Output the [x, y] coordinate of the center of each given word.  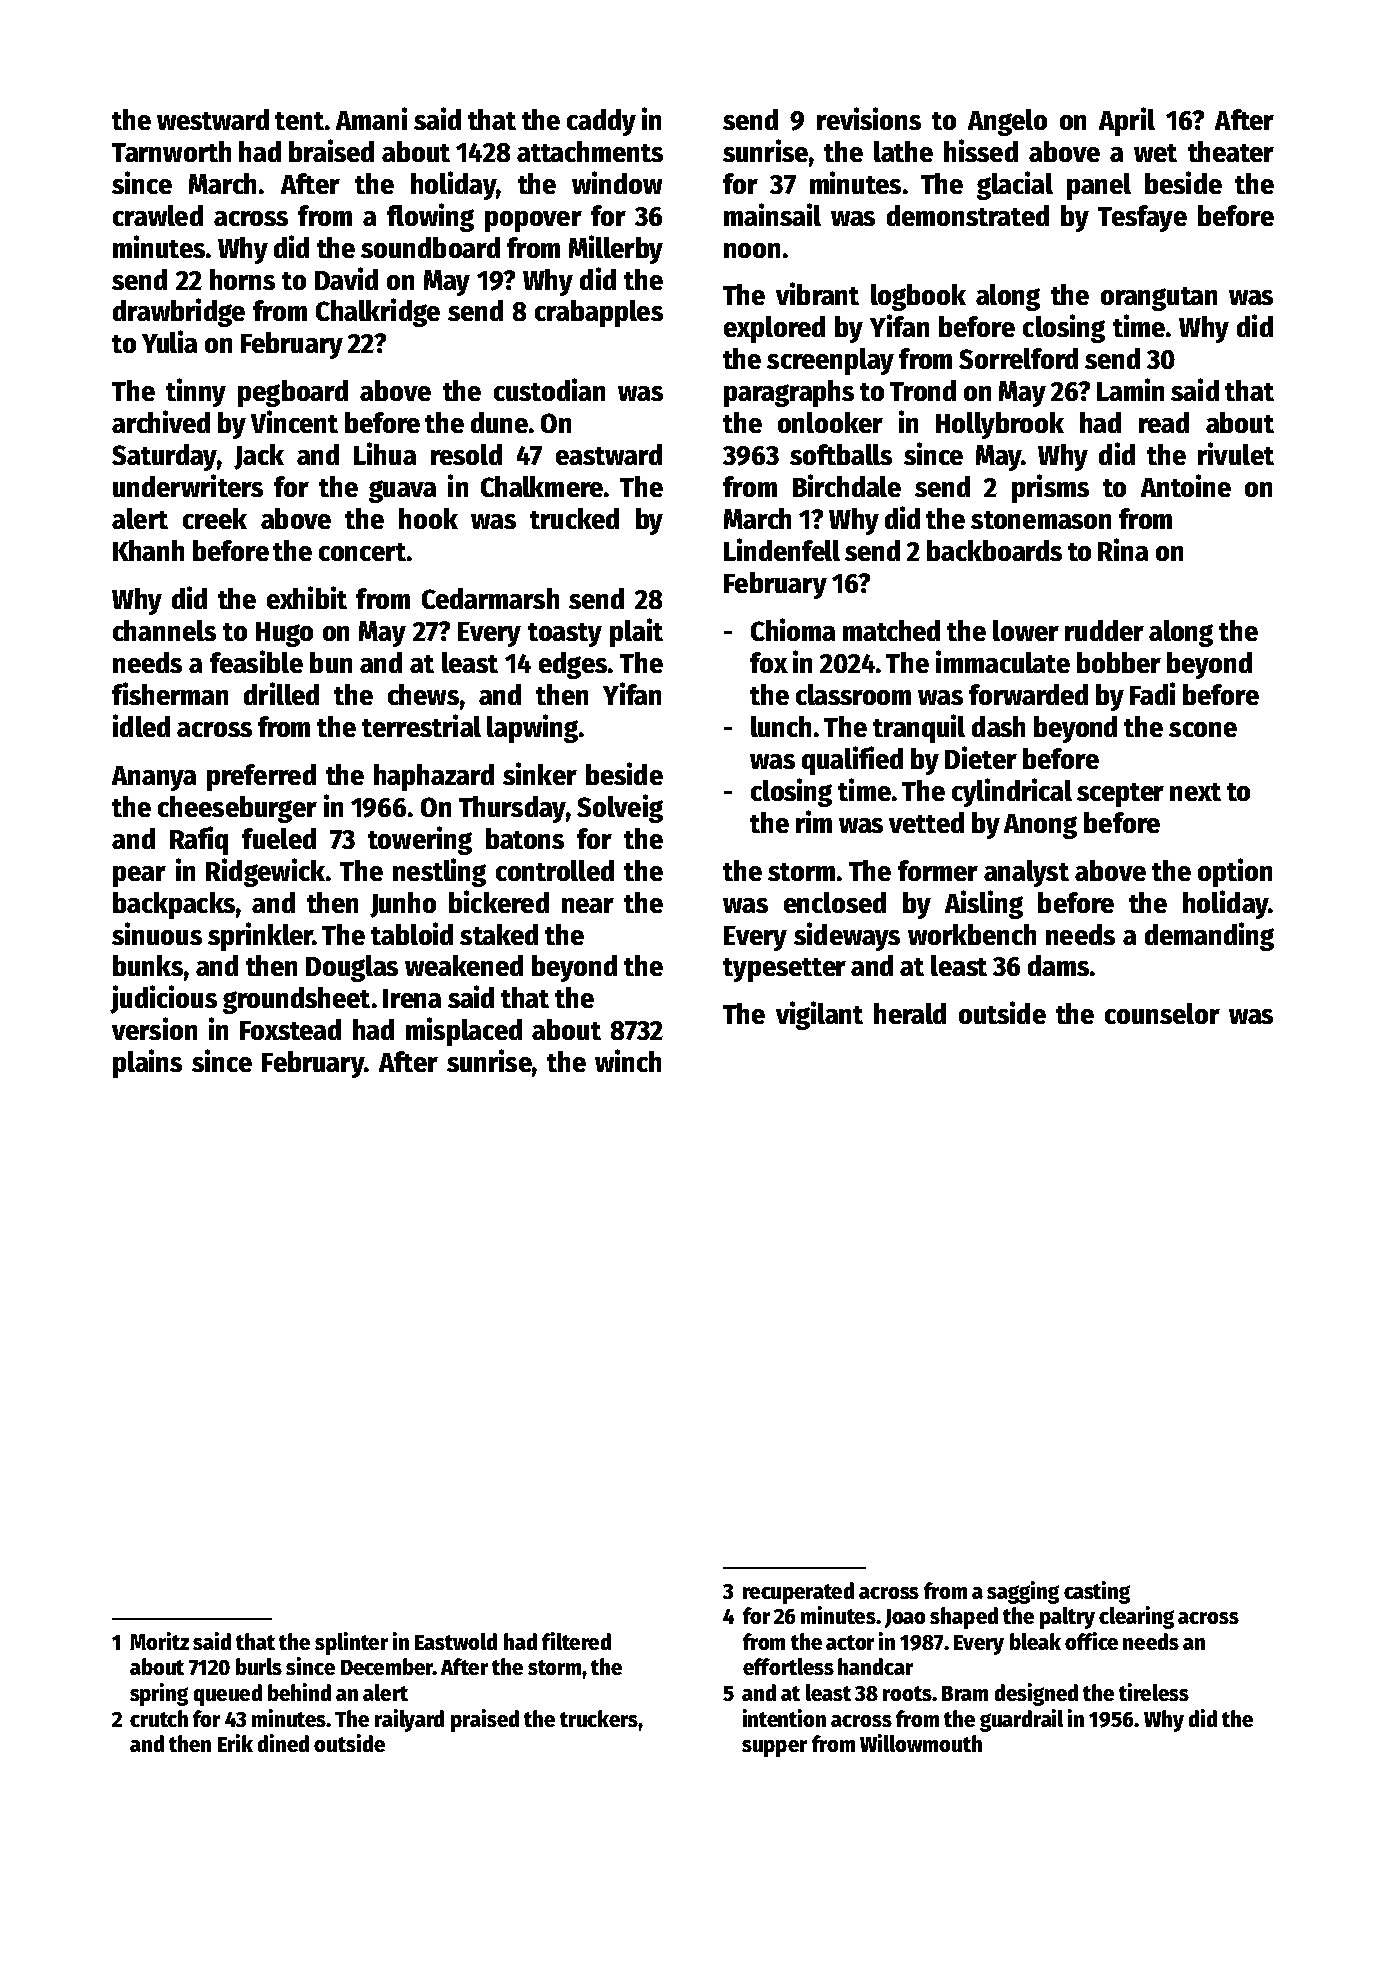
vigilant [819, 1015]
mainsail [772, 214]
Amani [371, 118]
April [1127, 121]
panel [1099, 186]
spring [159, 1694]
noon [752, 250]
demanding [1209, 936]
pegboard [293, 393]
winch [628, 1060]
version [154, 1028]
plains [147, 1063]
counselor [1162, 1013]
